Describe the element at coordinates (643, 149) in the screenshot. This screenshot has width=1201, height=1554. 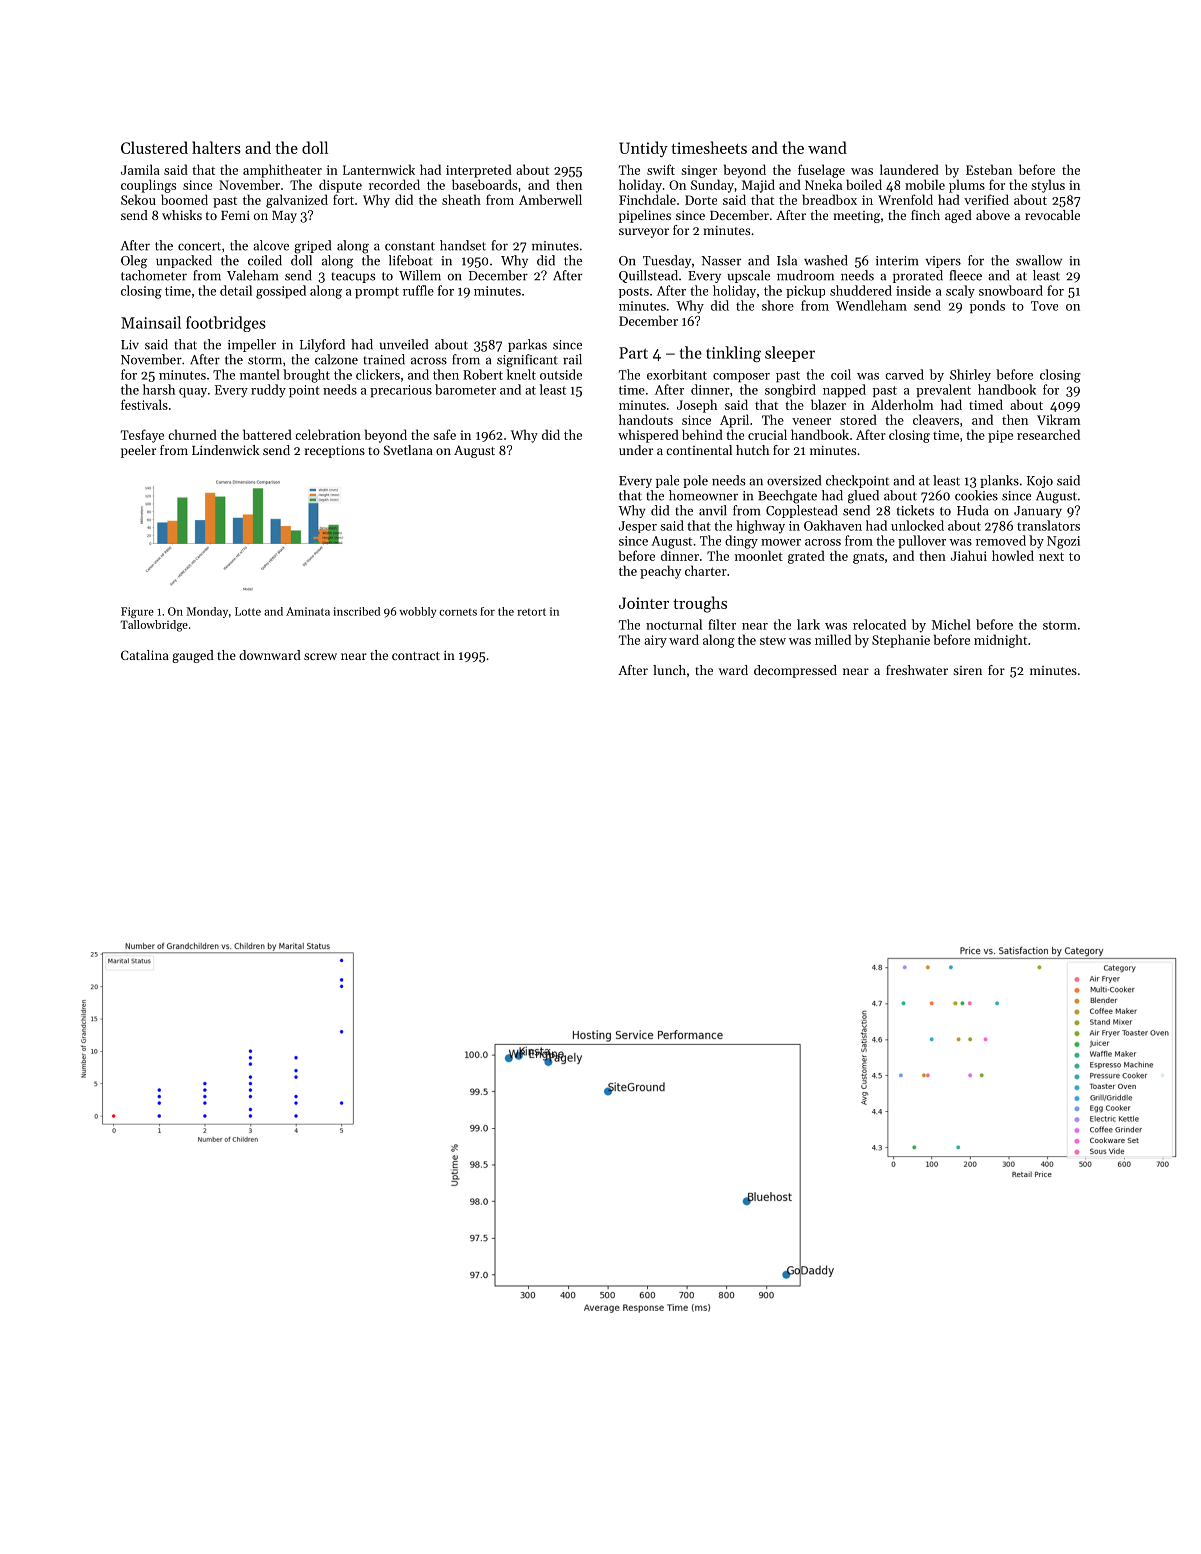
I see `Untidy` at that location.
